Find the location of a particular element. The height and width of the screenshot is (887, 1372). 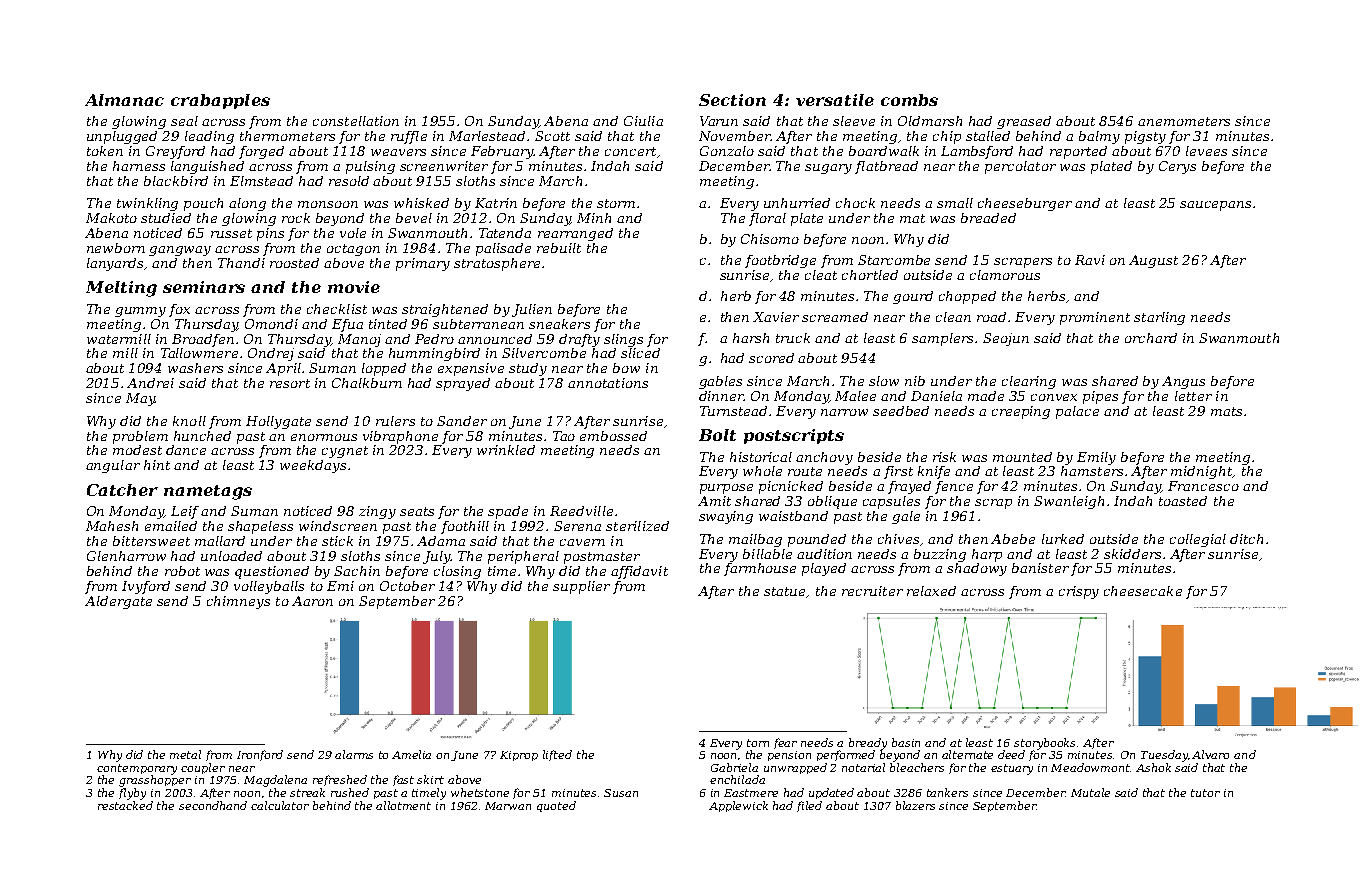

greased is located at coordinates (1024, 122).
